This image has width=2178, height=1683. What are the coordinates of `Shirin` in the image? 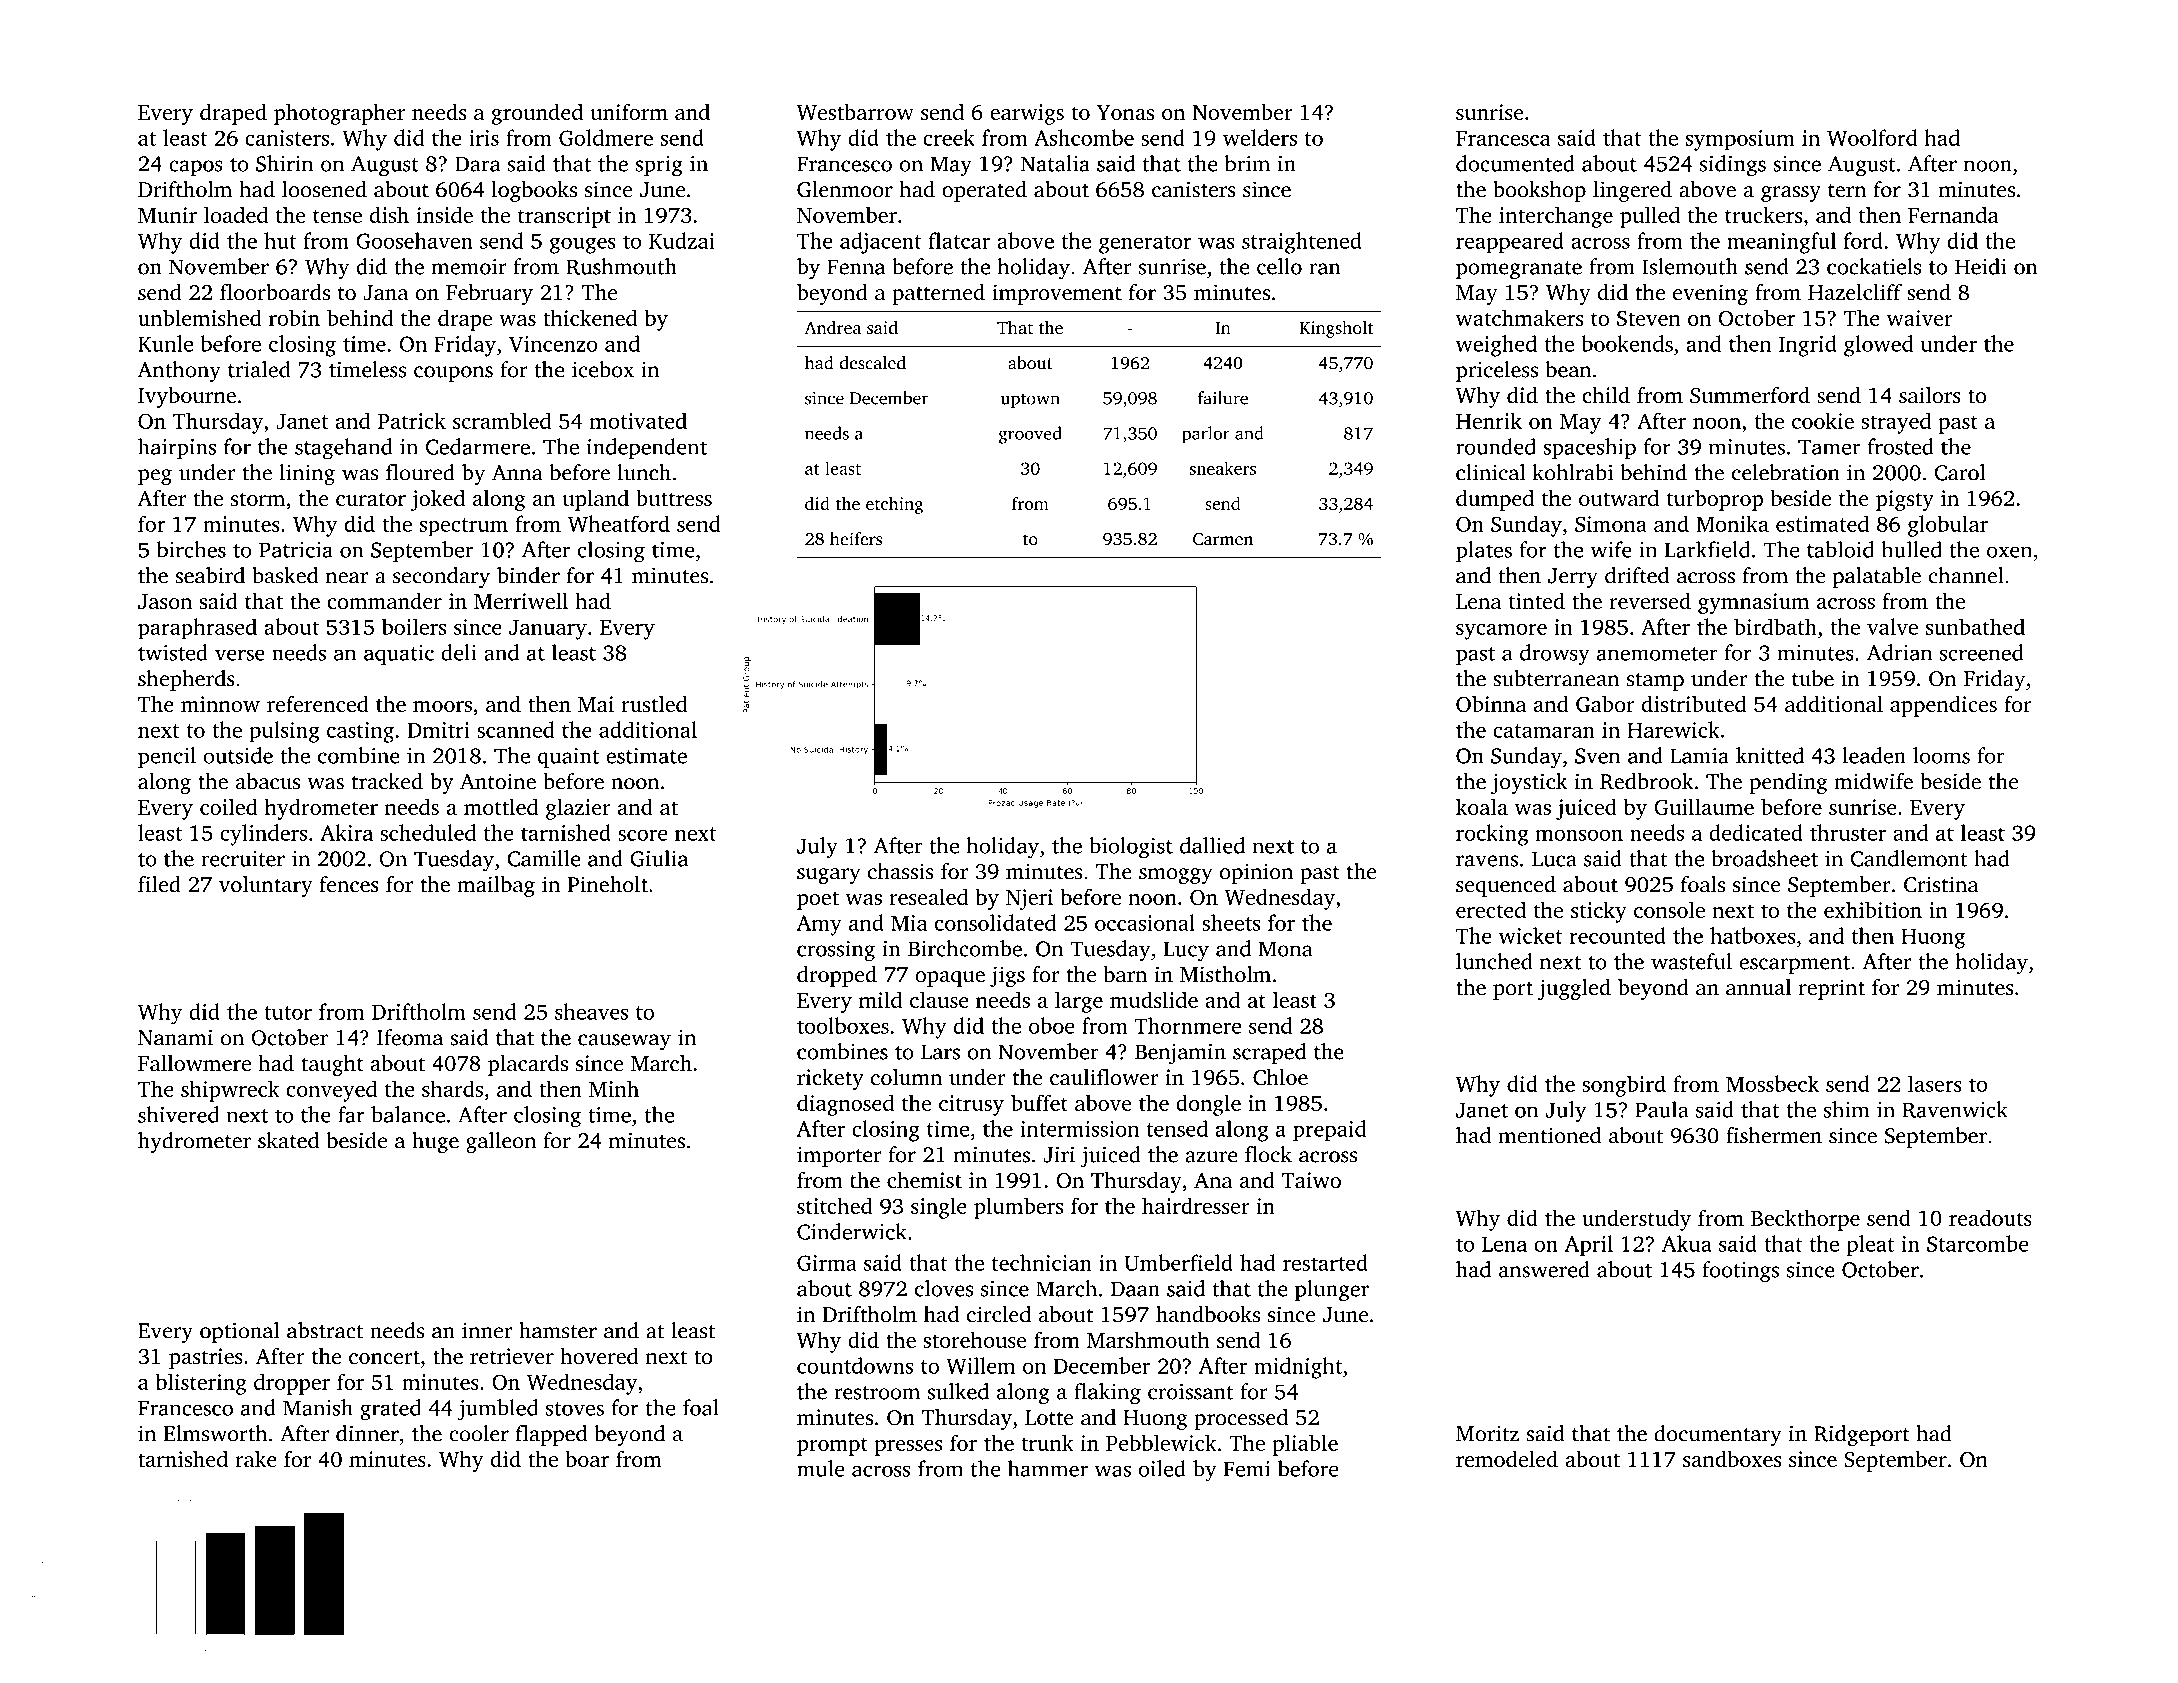 It's located at (284, 163).
